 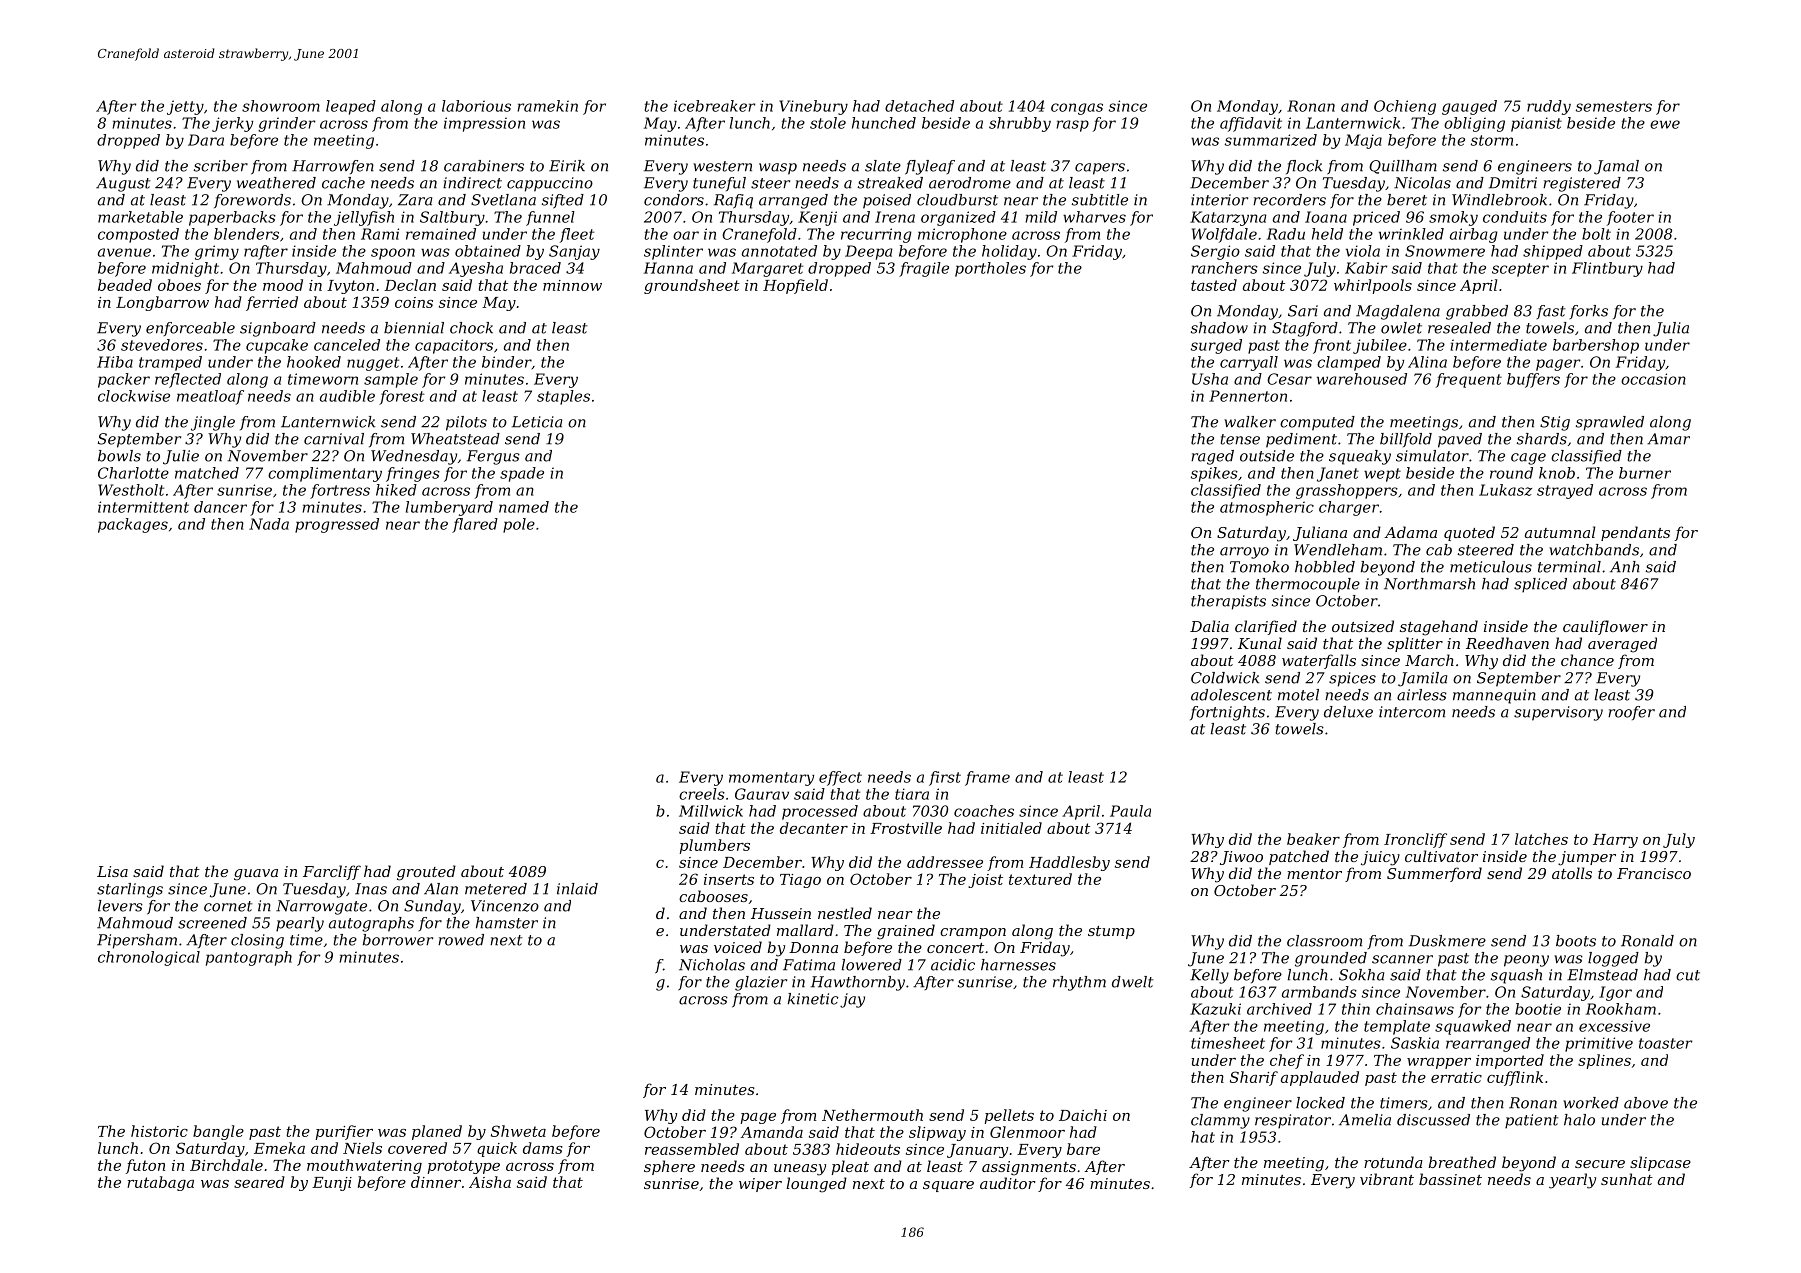 I want to click on icebreaker, so click(x=714, y=106).
